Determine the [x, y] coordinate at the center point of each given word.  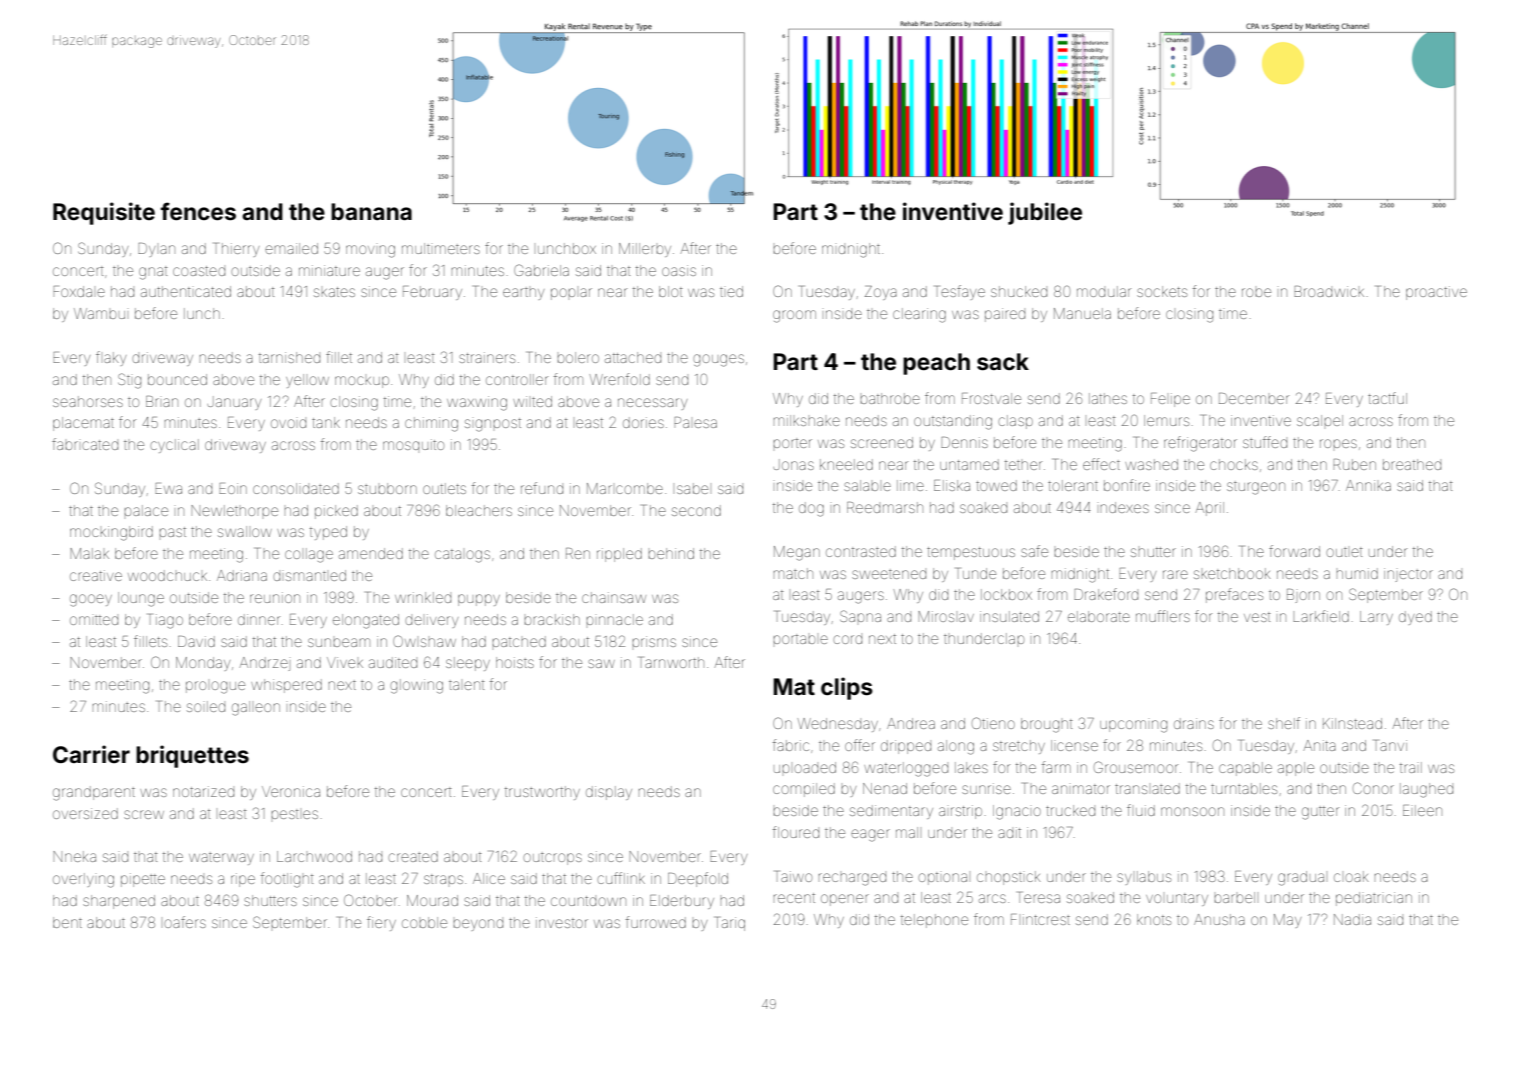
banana [371, 211]
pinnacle [614, 619]
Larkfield [1321, 616]
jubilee [1045, 213]
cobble [424, 922]
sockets [1162, 291]
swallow [245, 531]
